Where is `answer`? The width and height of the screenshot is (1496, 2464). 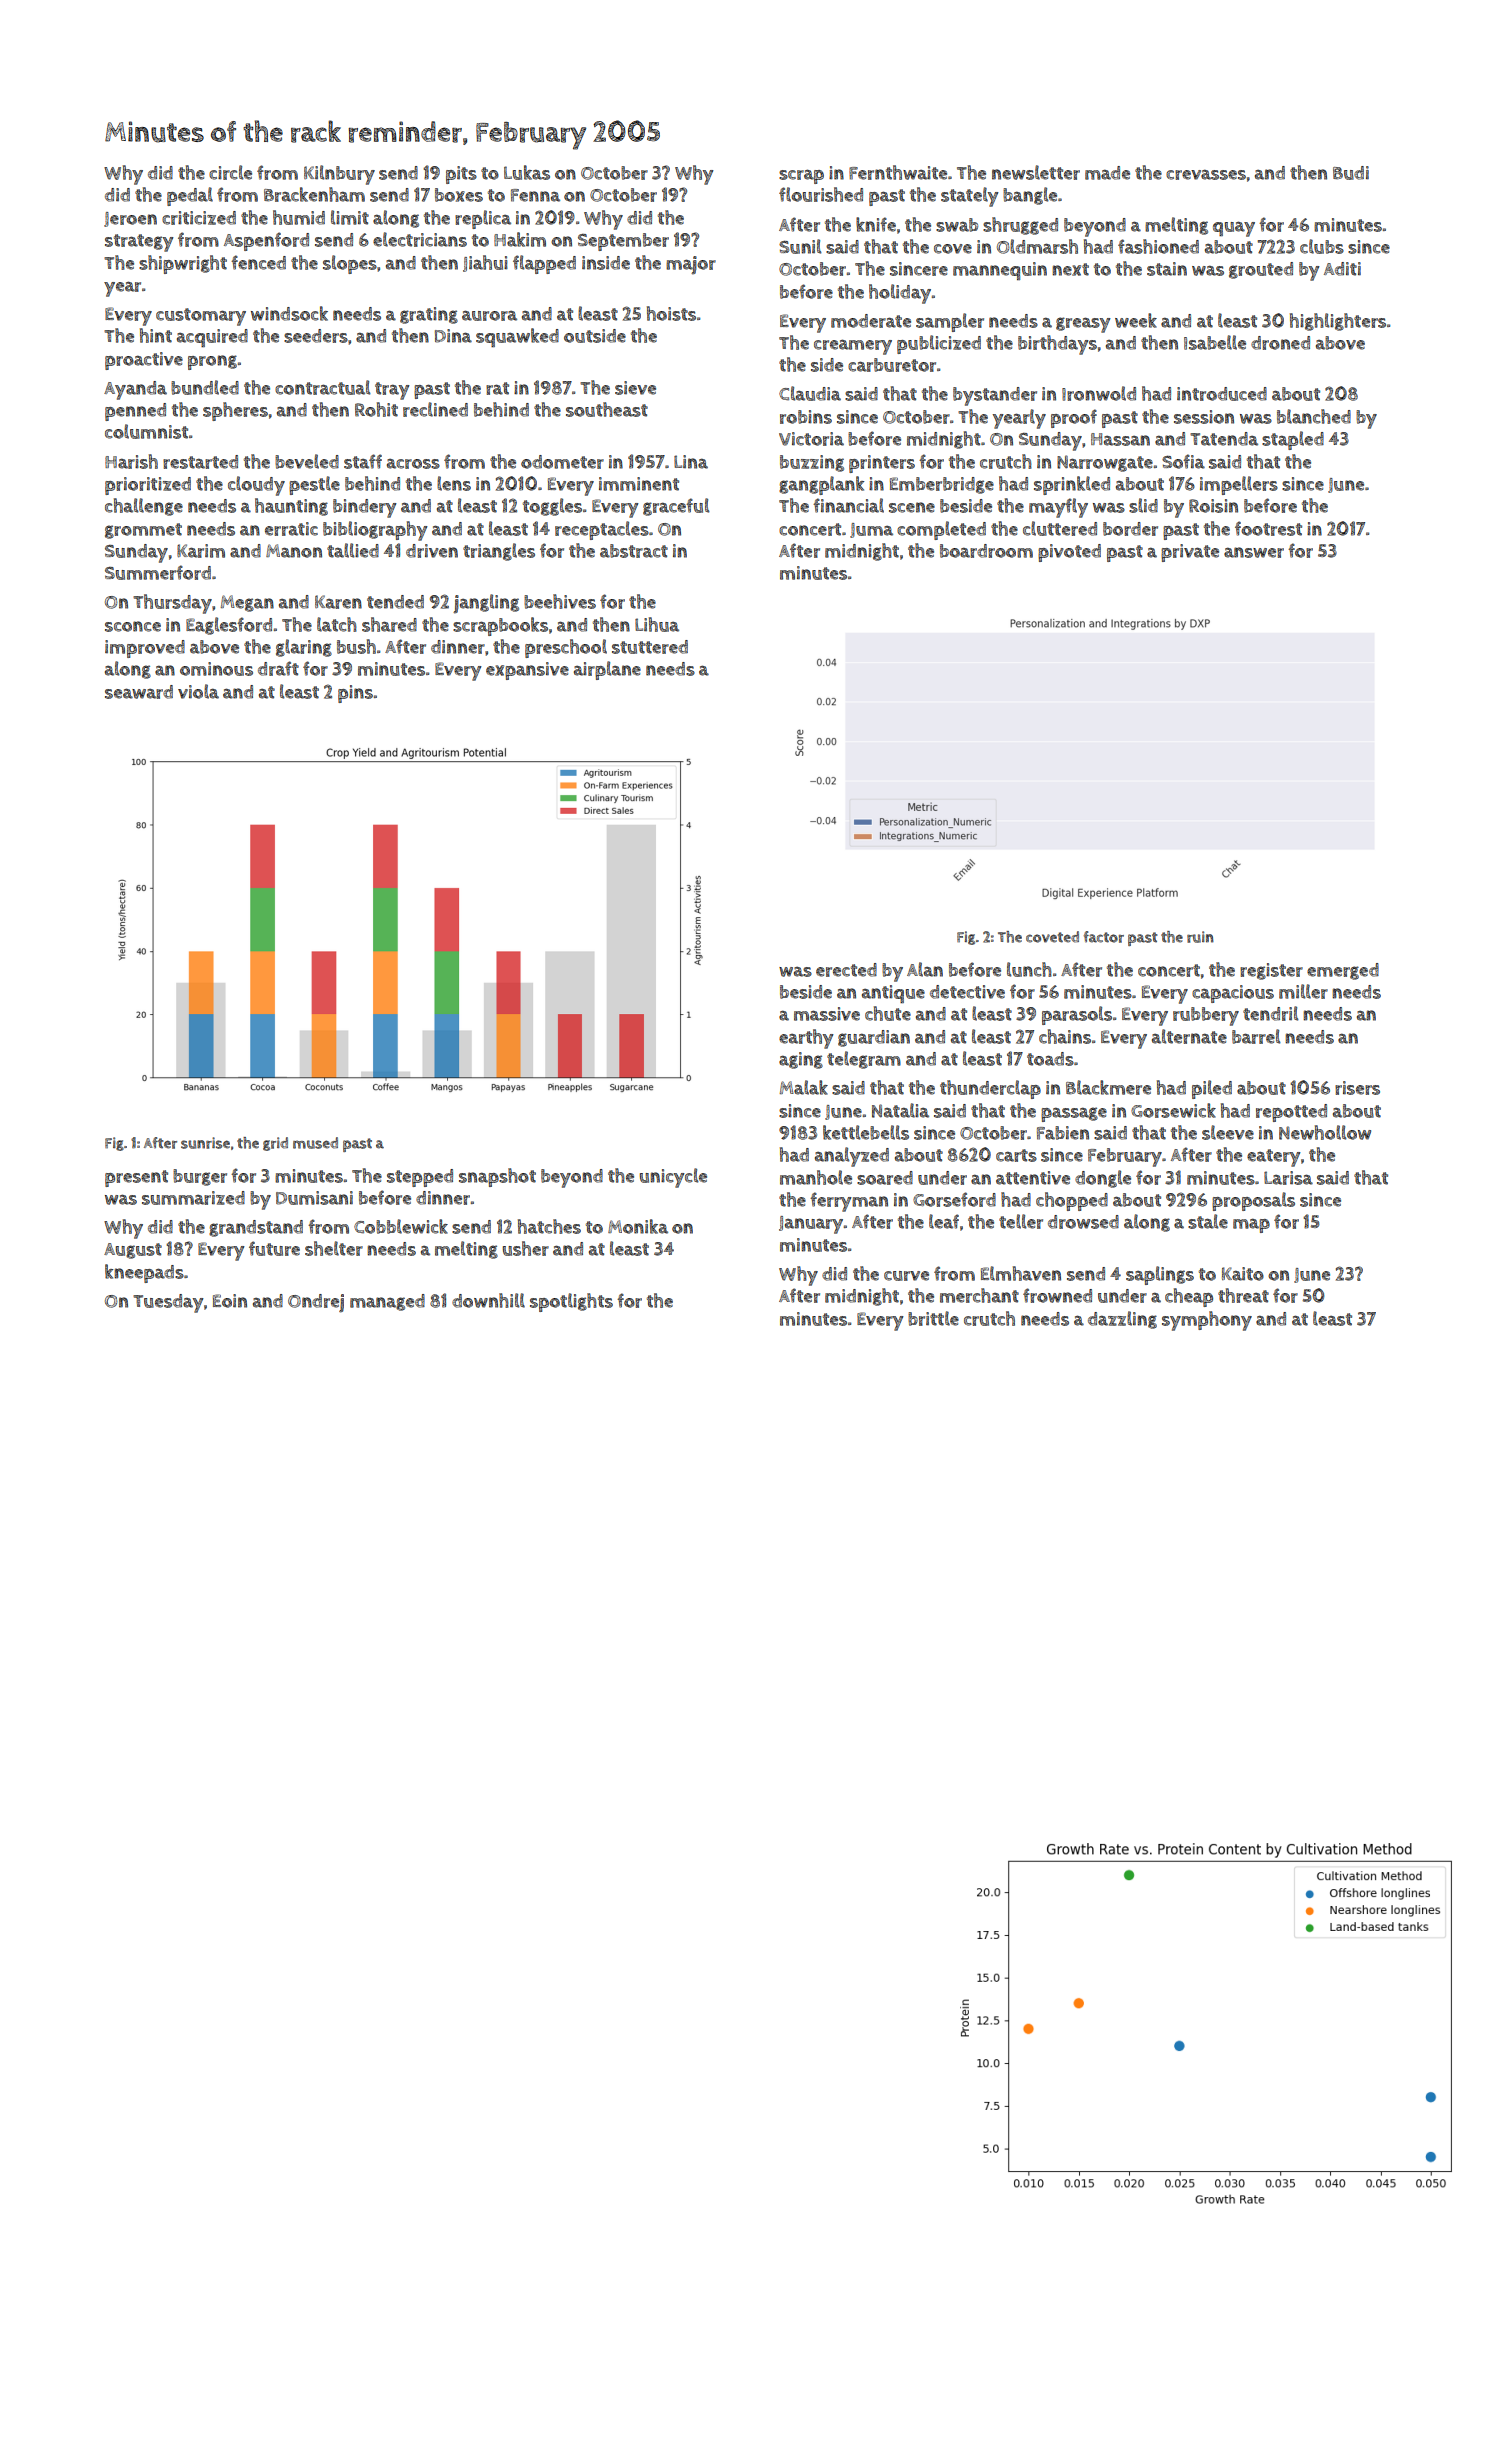 answer is located at coordinates (1254, 552).
